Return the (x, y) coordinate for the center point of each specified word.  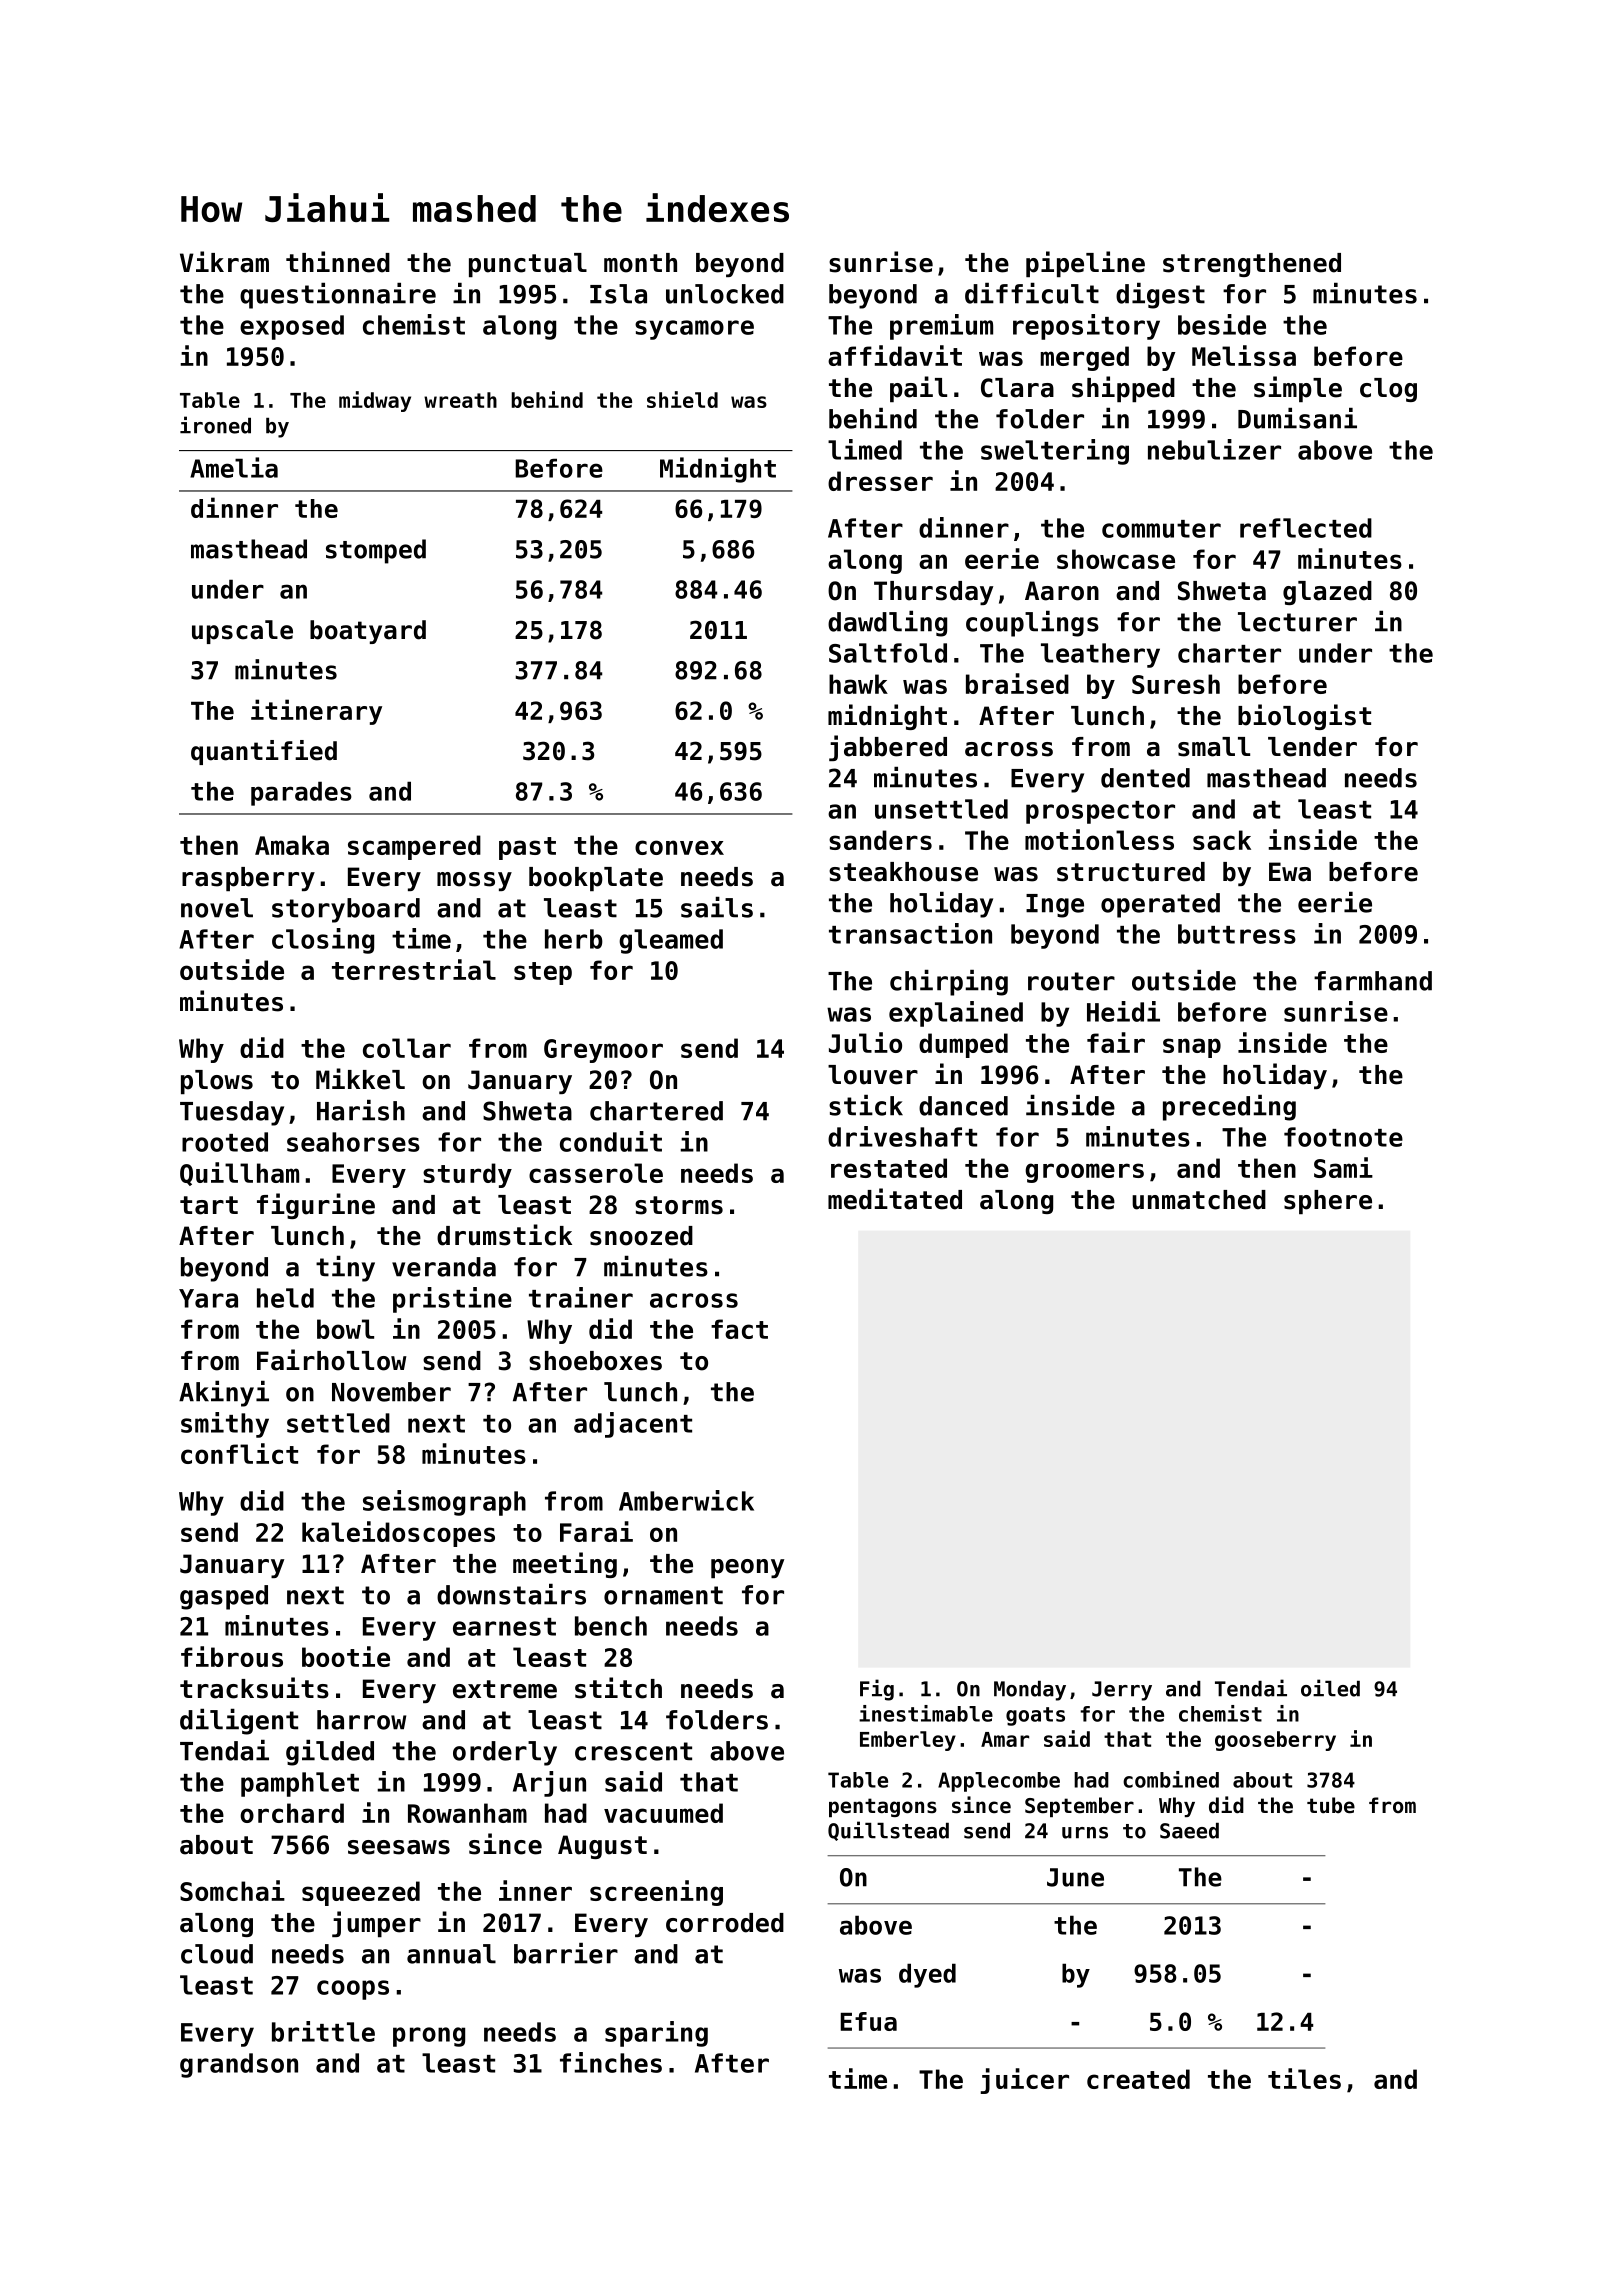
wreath (460, 400)
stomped (376, 551)
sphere (1328, 1202)
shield (682, 399)
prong (429, 2037)
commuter (1161, 529)
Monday (1030, 1691)
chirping (949, 983)
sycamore (694, 330)
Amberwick (686, 1500)
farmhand (1373, 981)
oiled (1330, 1688)
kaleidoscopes (398, 1534)
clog (1388, 390)
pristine (452, 1300)
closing (323, 941)
